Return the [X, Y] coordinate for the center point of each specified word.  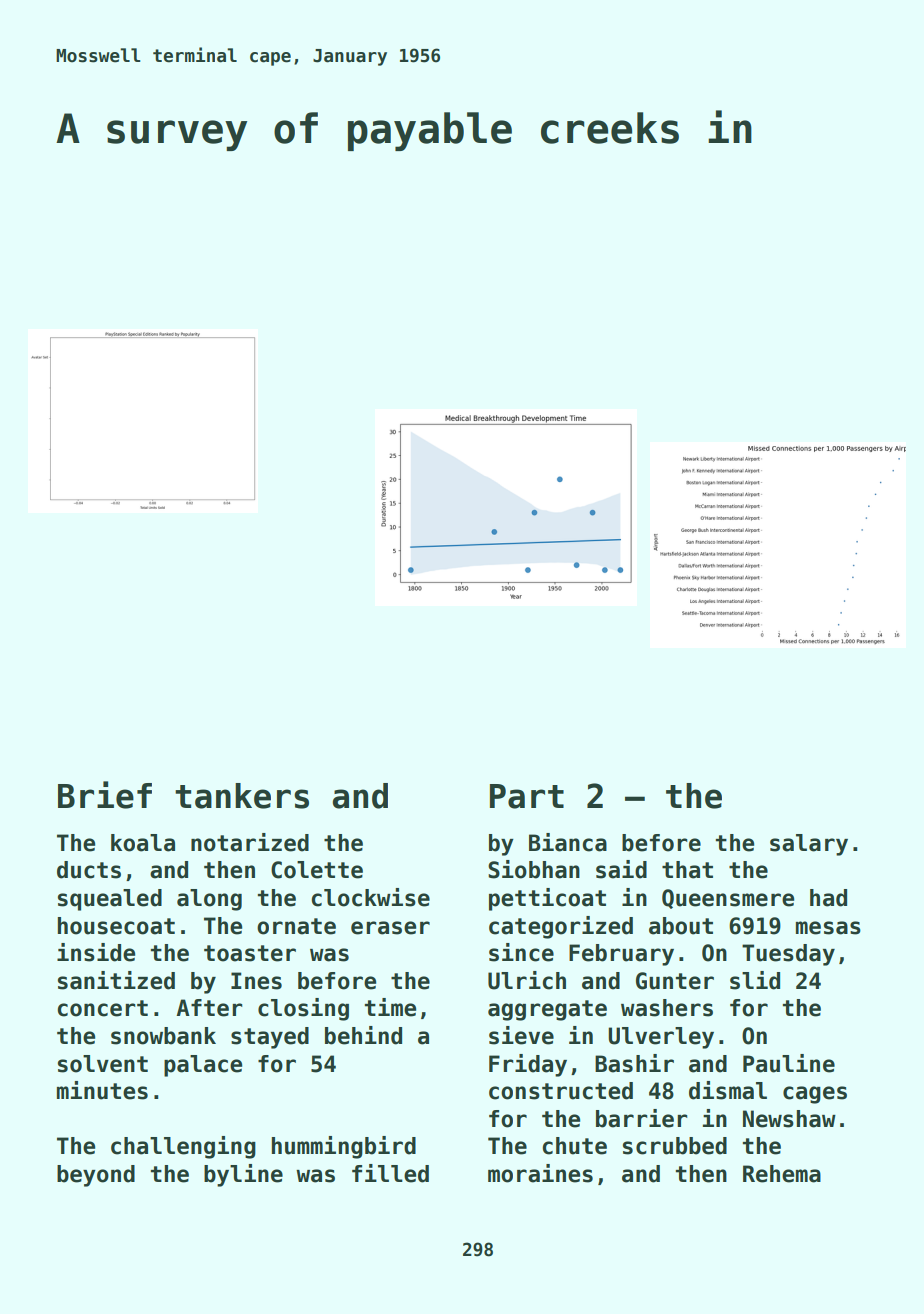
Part [527, 796]
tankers [242, 796]
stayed [270, 1038]
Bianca [568, 842]
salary [809, 845]
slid [755, 980]
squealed [110, 900]
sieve [521, 1035]
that [687, 870]
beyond [96, 1176]
